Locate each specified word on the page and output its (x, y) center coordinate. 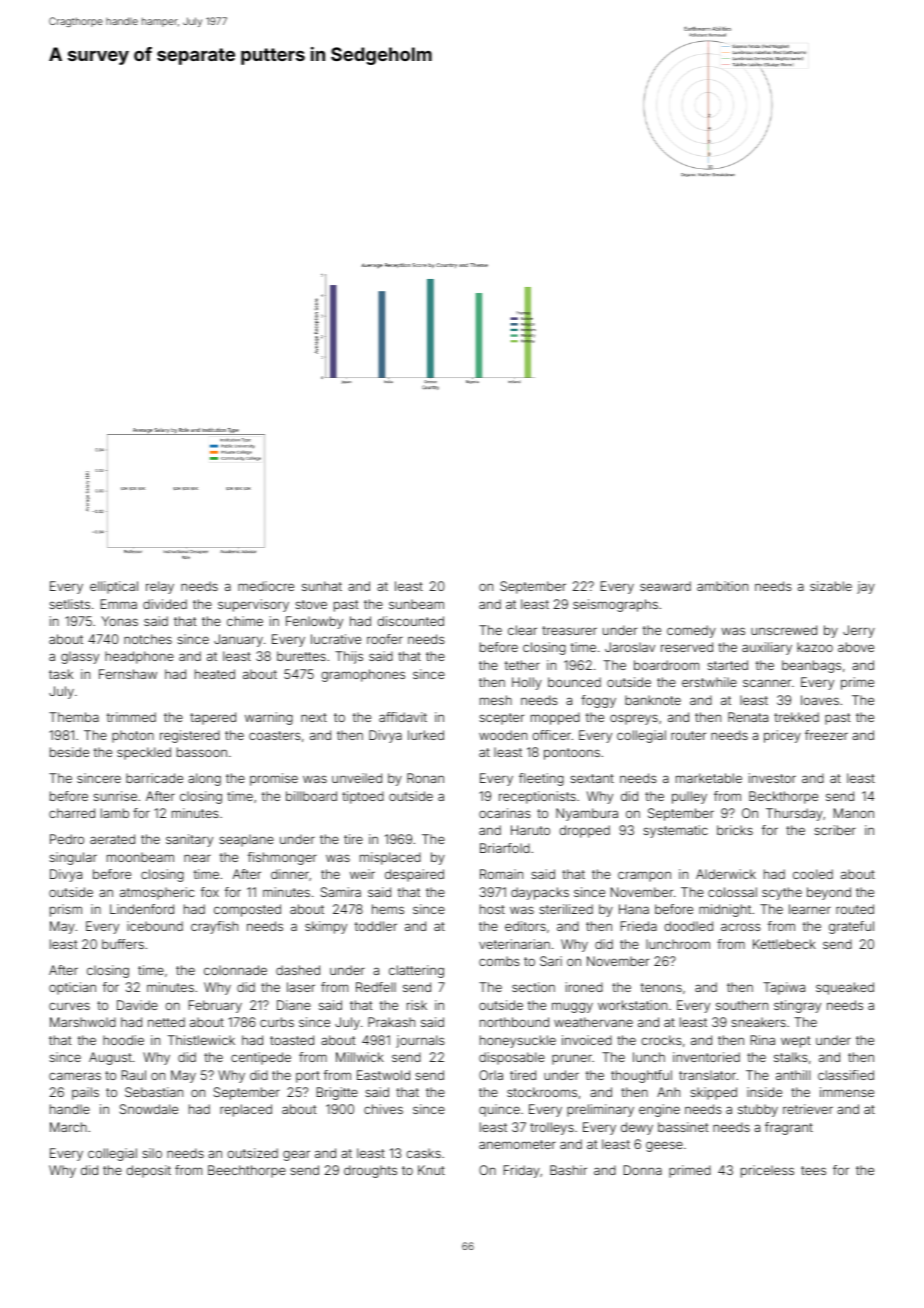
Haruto (530, 830)
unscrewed (784, 630)
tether (522, 665)
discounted (410, 621)
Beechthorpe (247, 1171)
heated (215, 674)
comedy (691, 631)
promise (274, 779)
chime (245, 621)
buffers (123, 944)
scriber (835, 830)
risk (417, 1005)
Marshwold (83, 1022)
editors (525, 926)
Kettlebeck (784, 944)
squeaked (845, 988)
